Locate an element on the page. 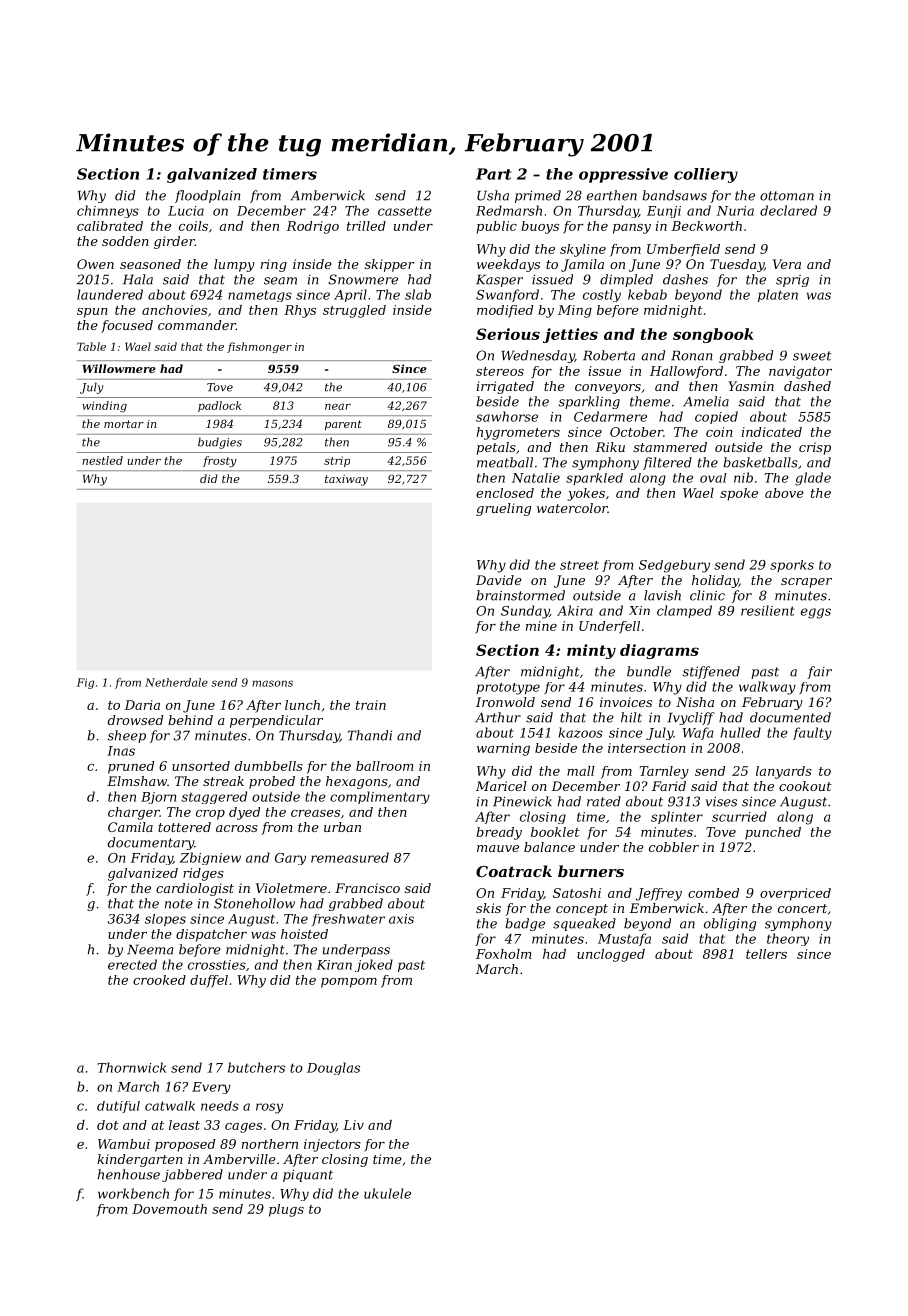  Thornwick is located at coordinates (132, 1067).
